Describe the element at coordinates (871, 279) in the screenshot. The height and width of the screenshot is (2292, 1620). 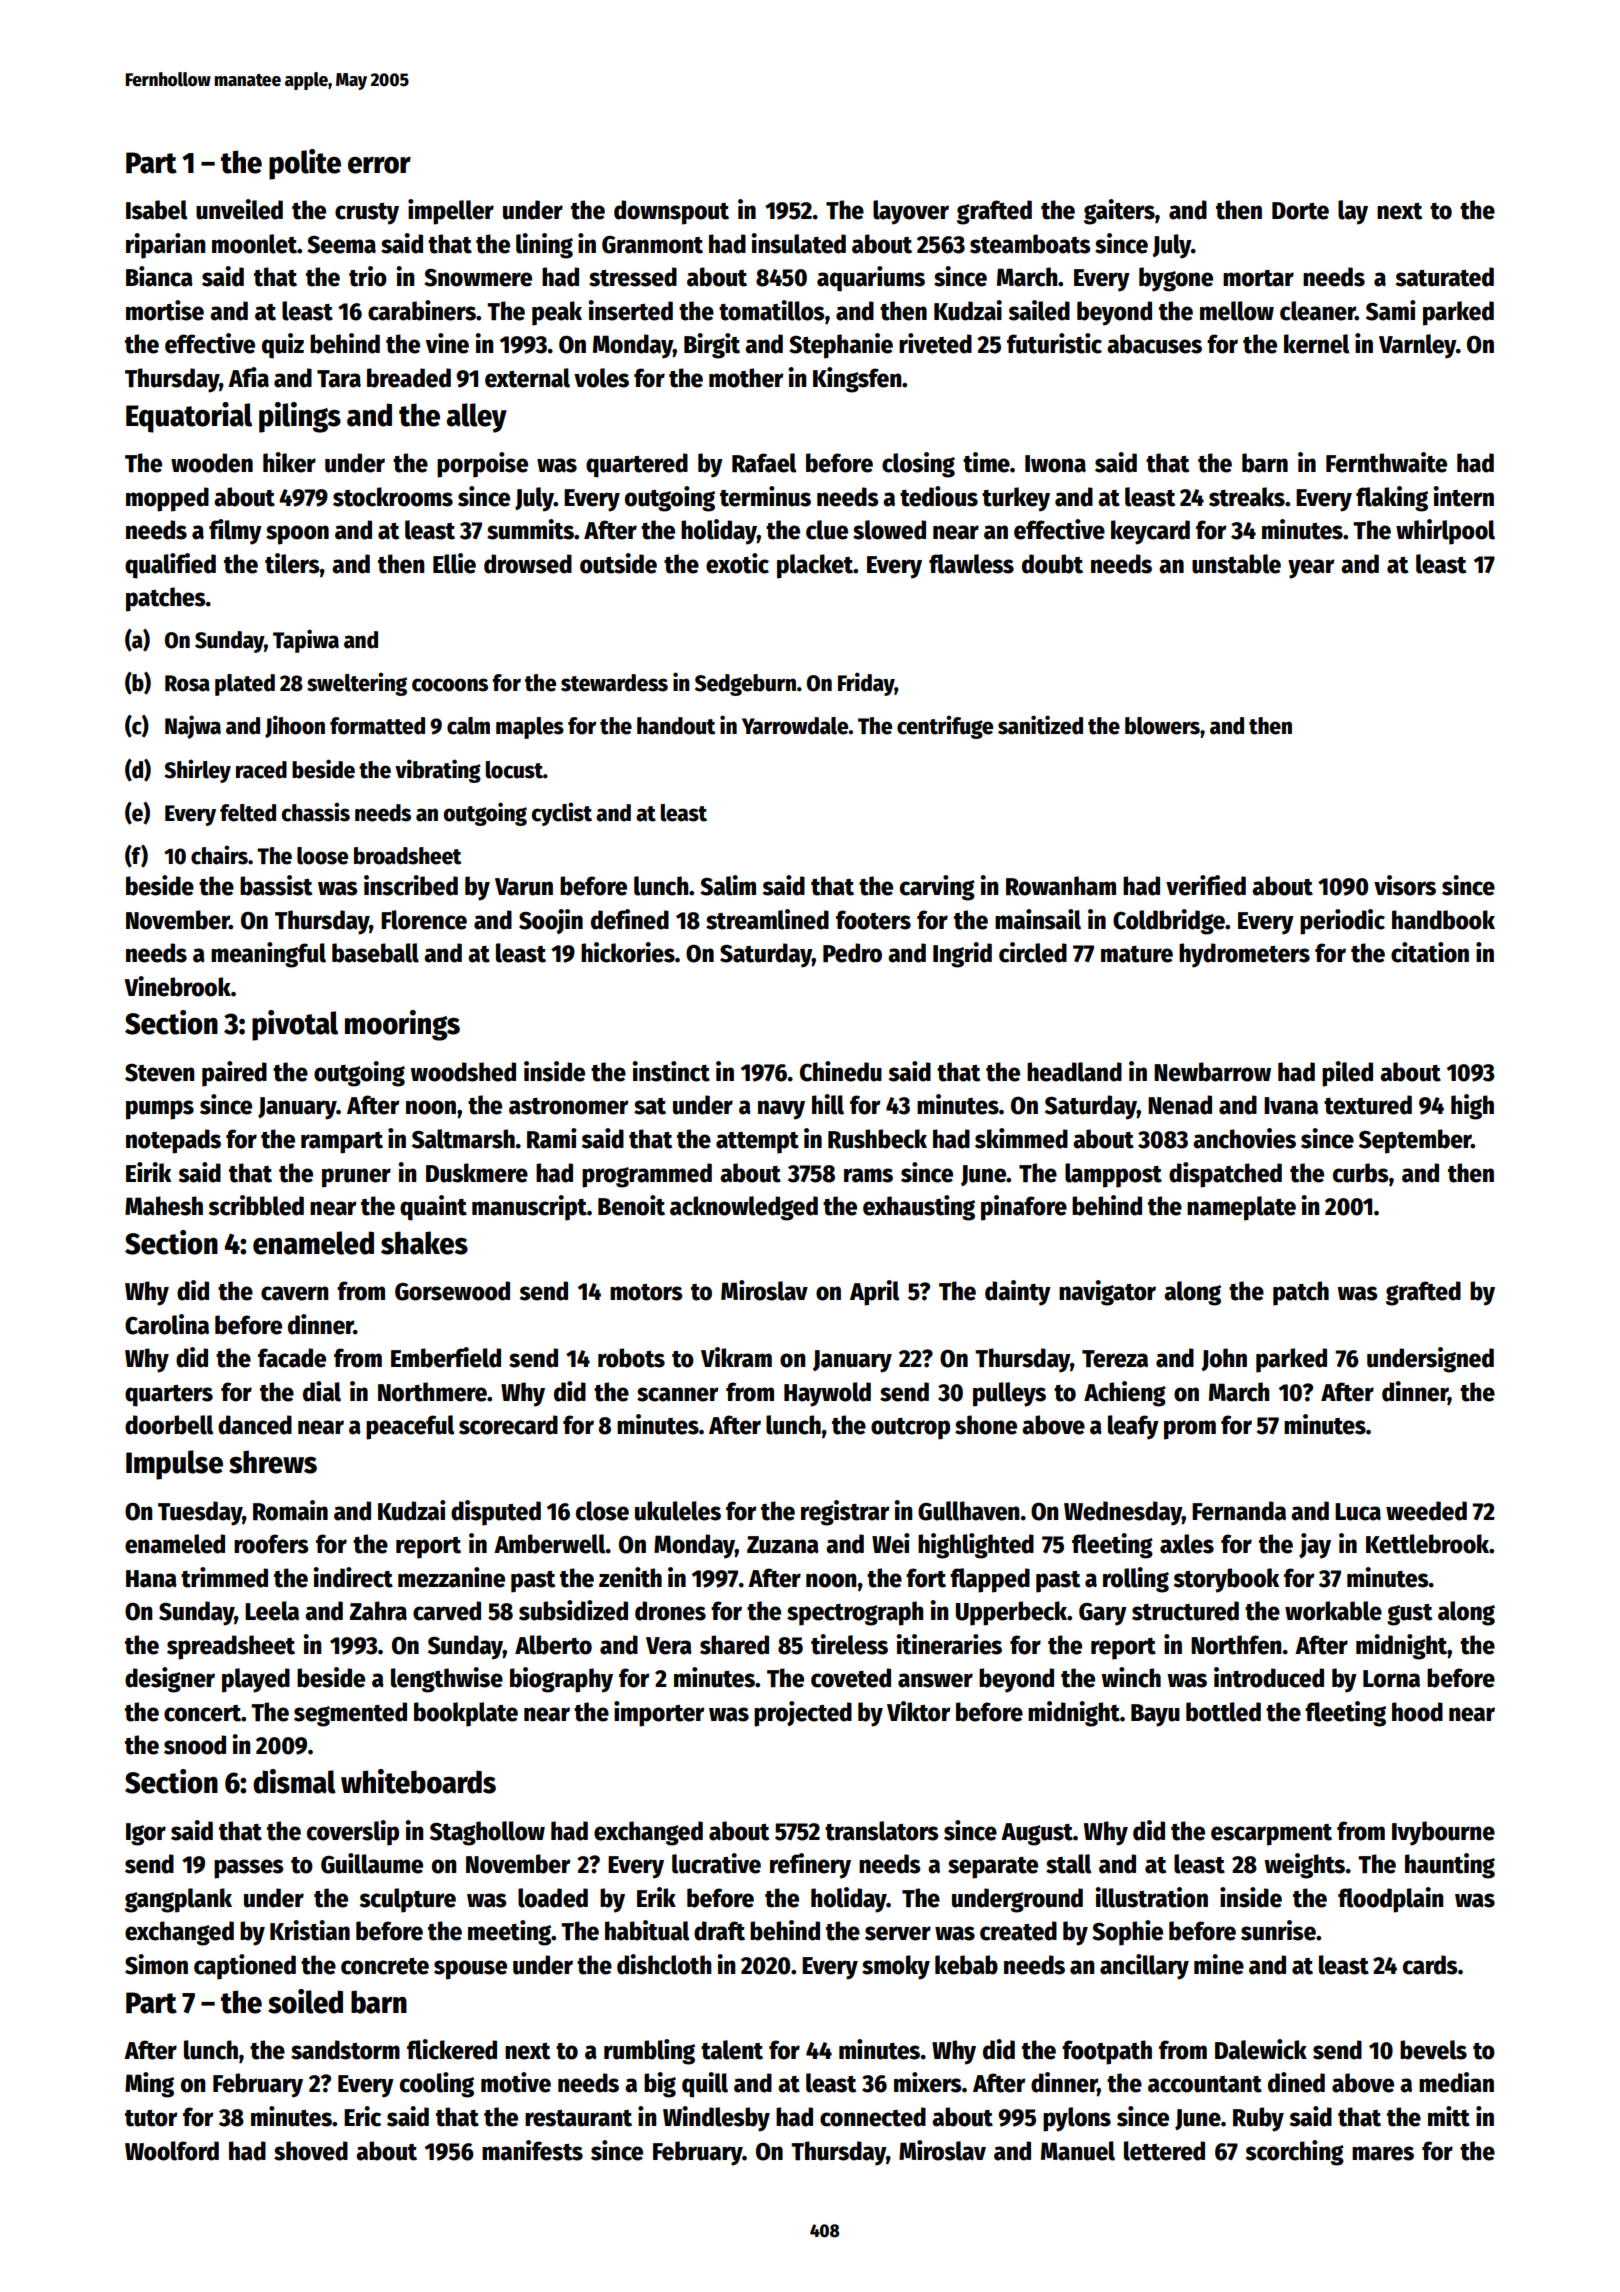
I see `aquariums` at that location.
